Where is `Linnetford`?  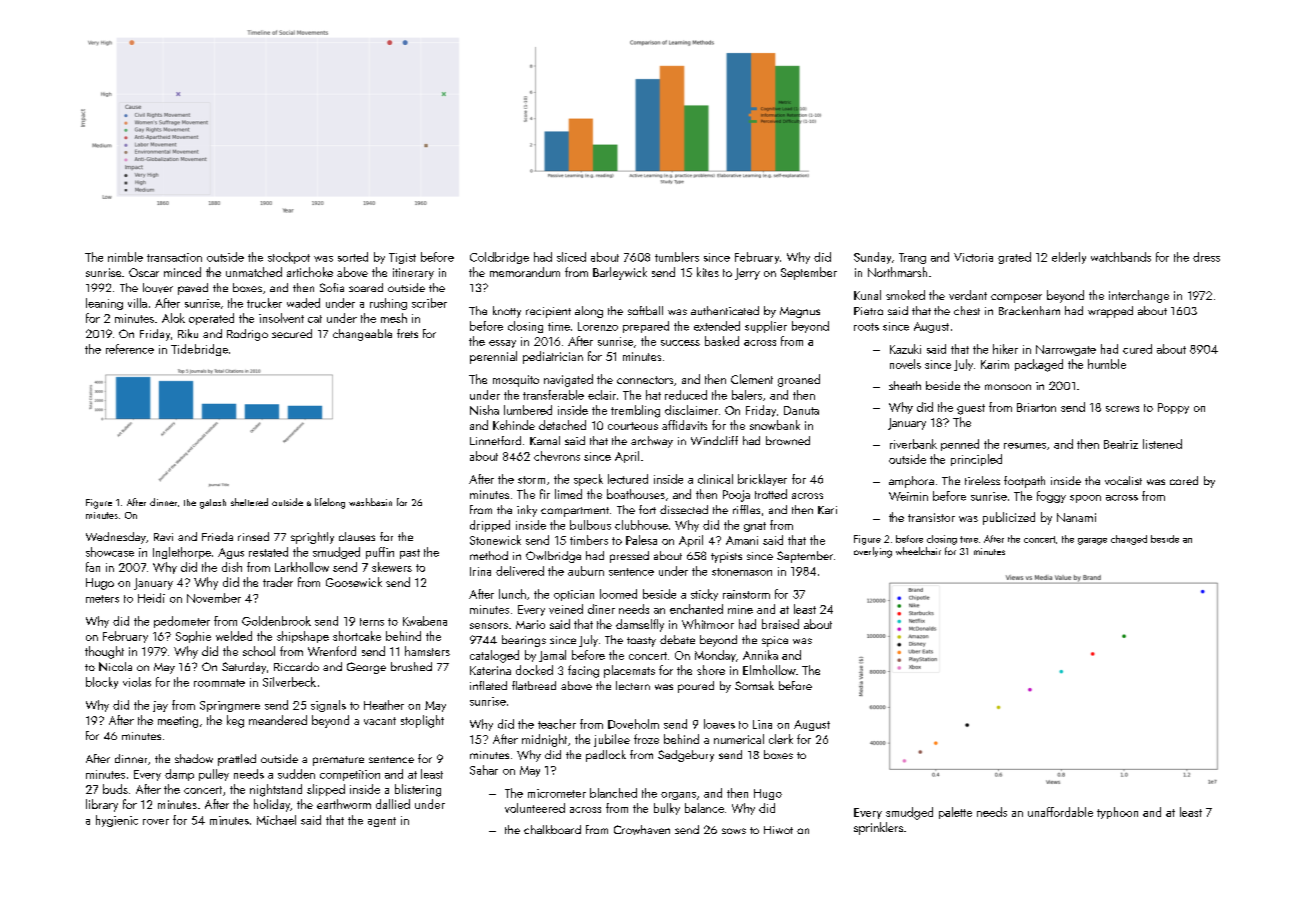 Linnetford is located at coordinates (495, 440).
